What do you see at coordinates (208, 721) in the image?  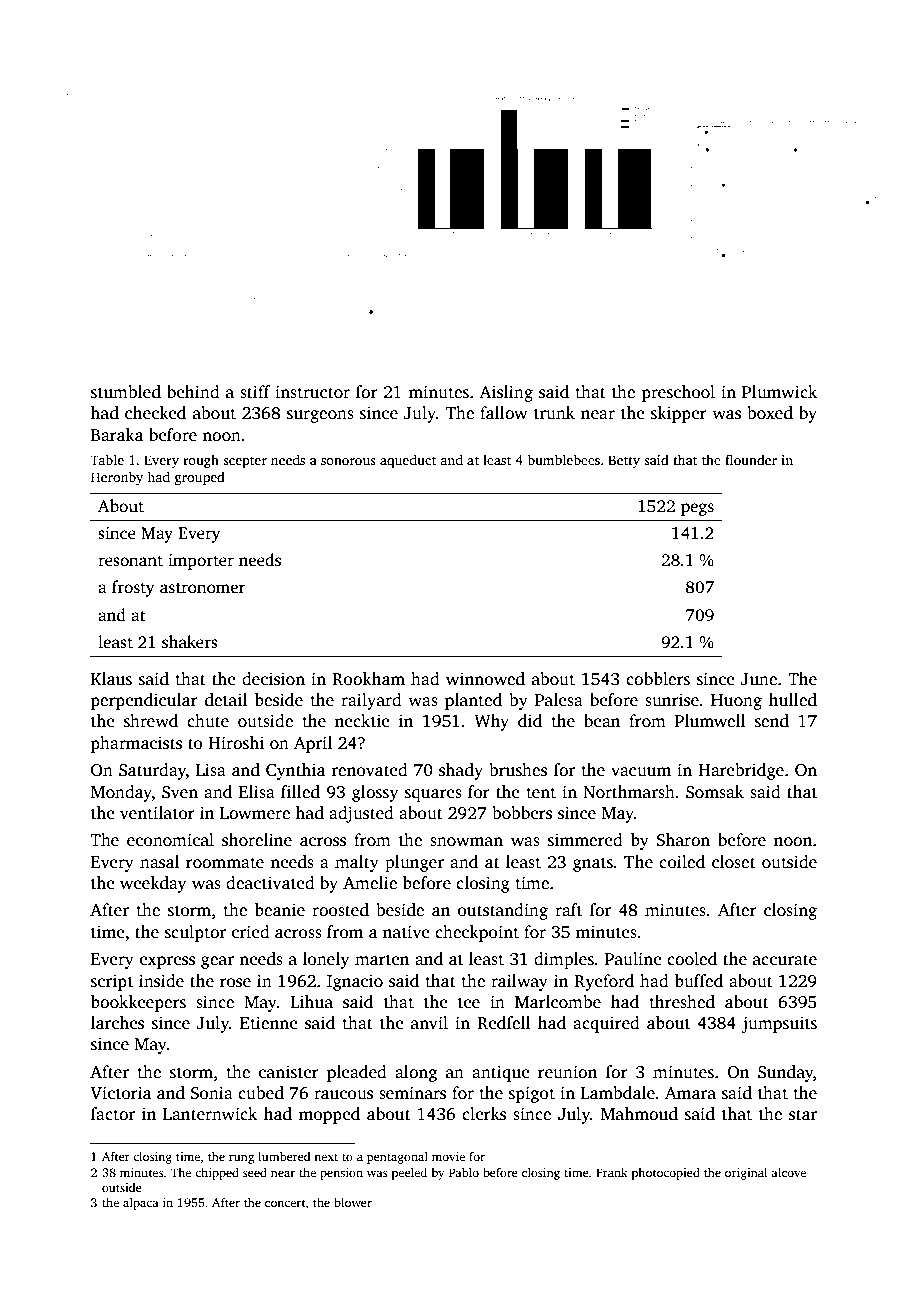 I see `chute` at bounding box center [208, 721].
